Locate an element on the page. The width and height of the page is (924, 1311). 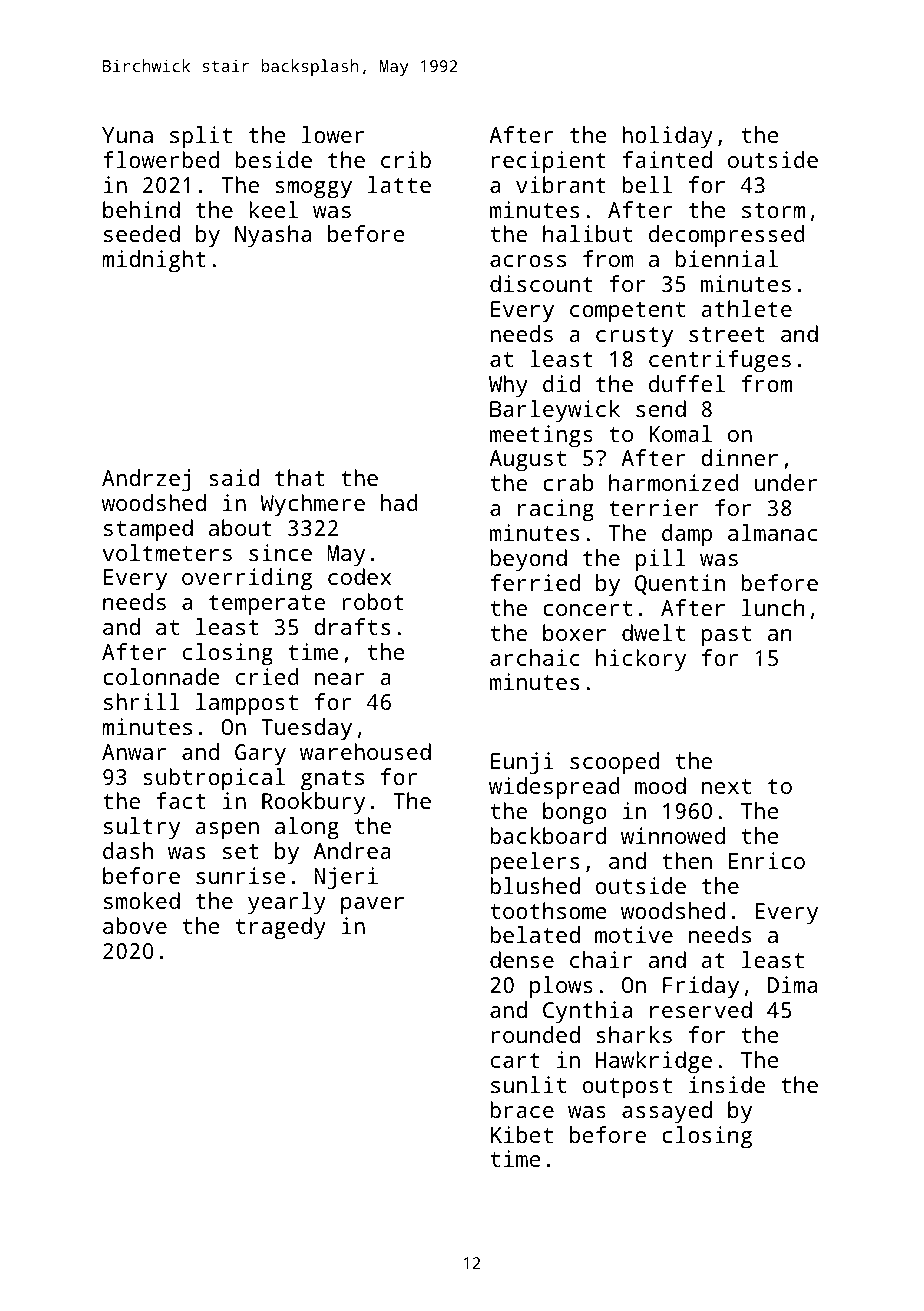
biennial is located at coordinates (726, 258).
